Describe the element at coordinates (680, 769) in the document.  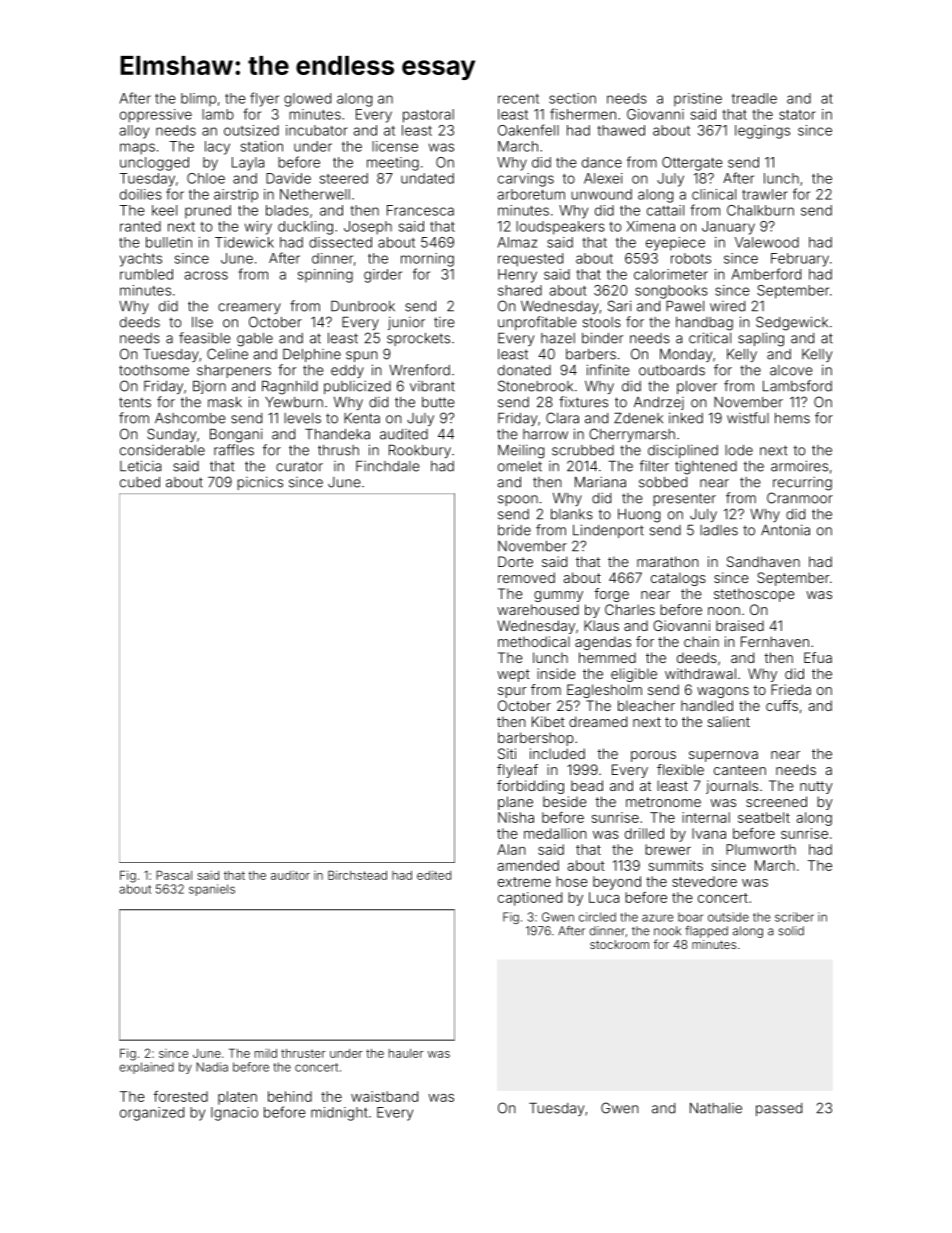
I see `flexible` at that location.
